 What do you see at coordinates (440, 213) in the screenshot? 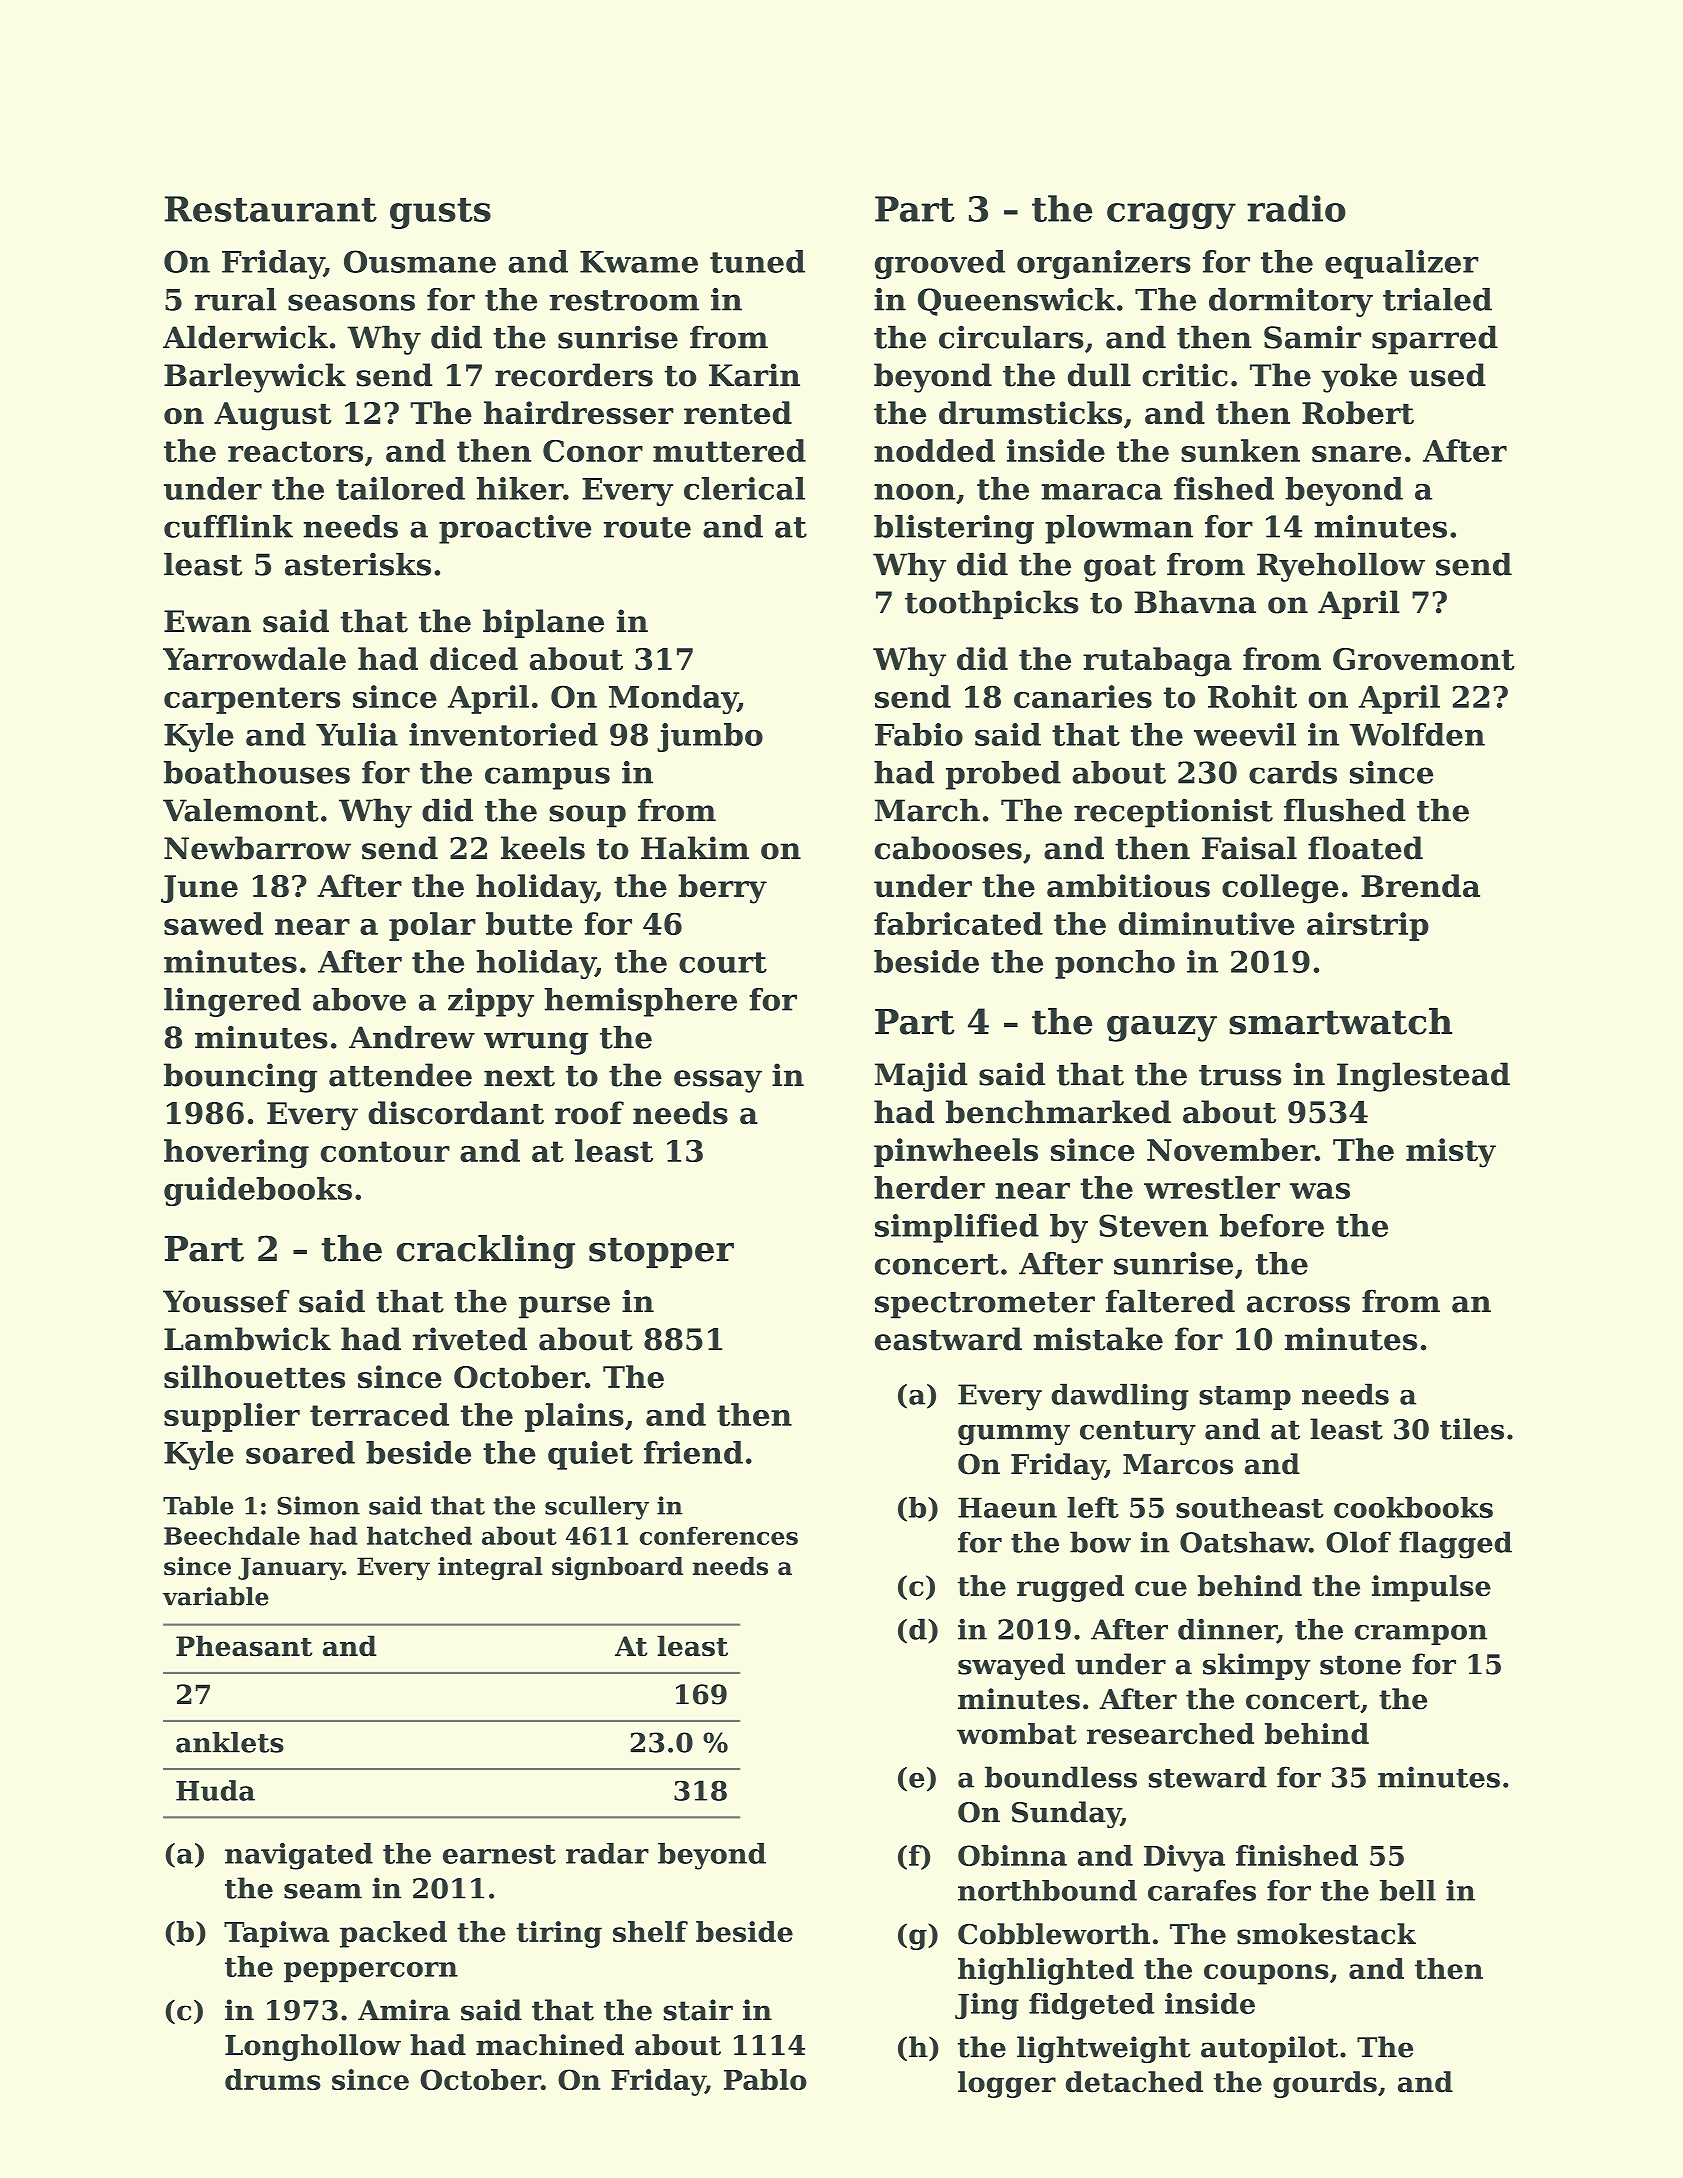
I see `gusts` at bounding box center [440, 213].
